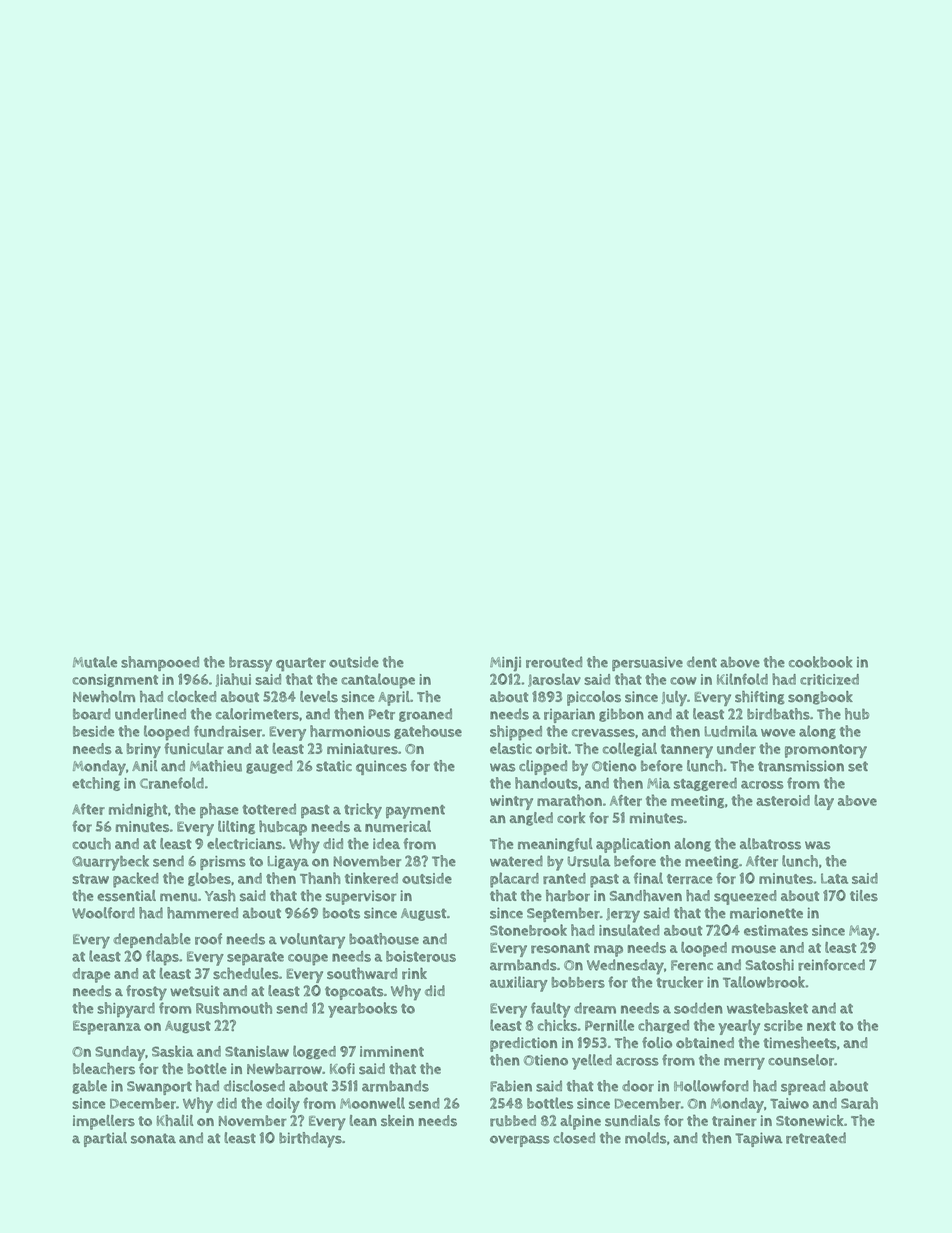  I want to click on Lata, so click(834, 878).
